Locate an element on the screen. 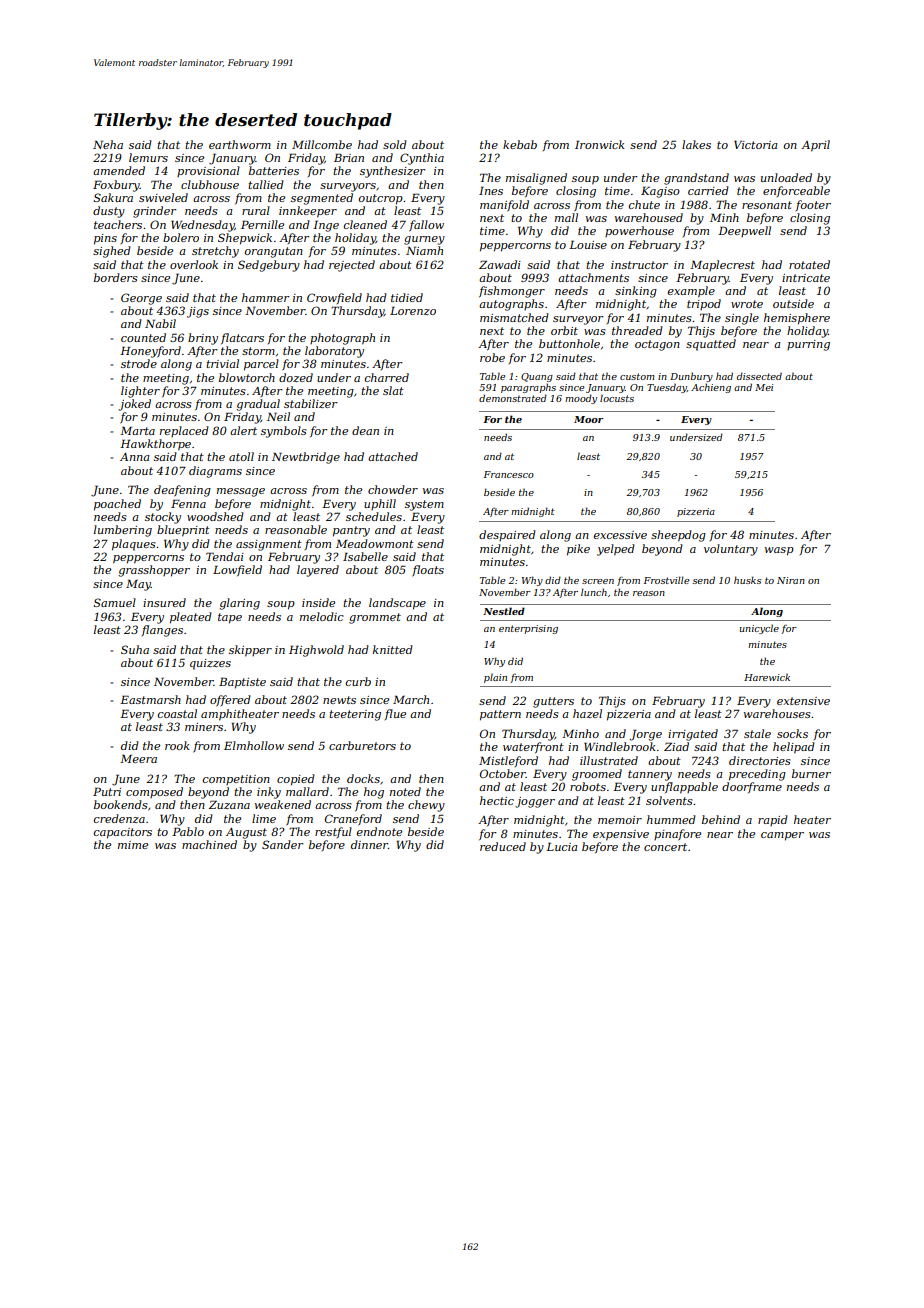 This screenshot has height=1308, width=924. helipad is located at coordinates (794, 748).
